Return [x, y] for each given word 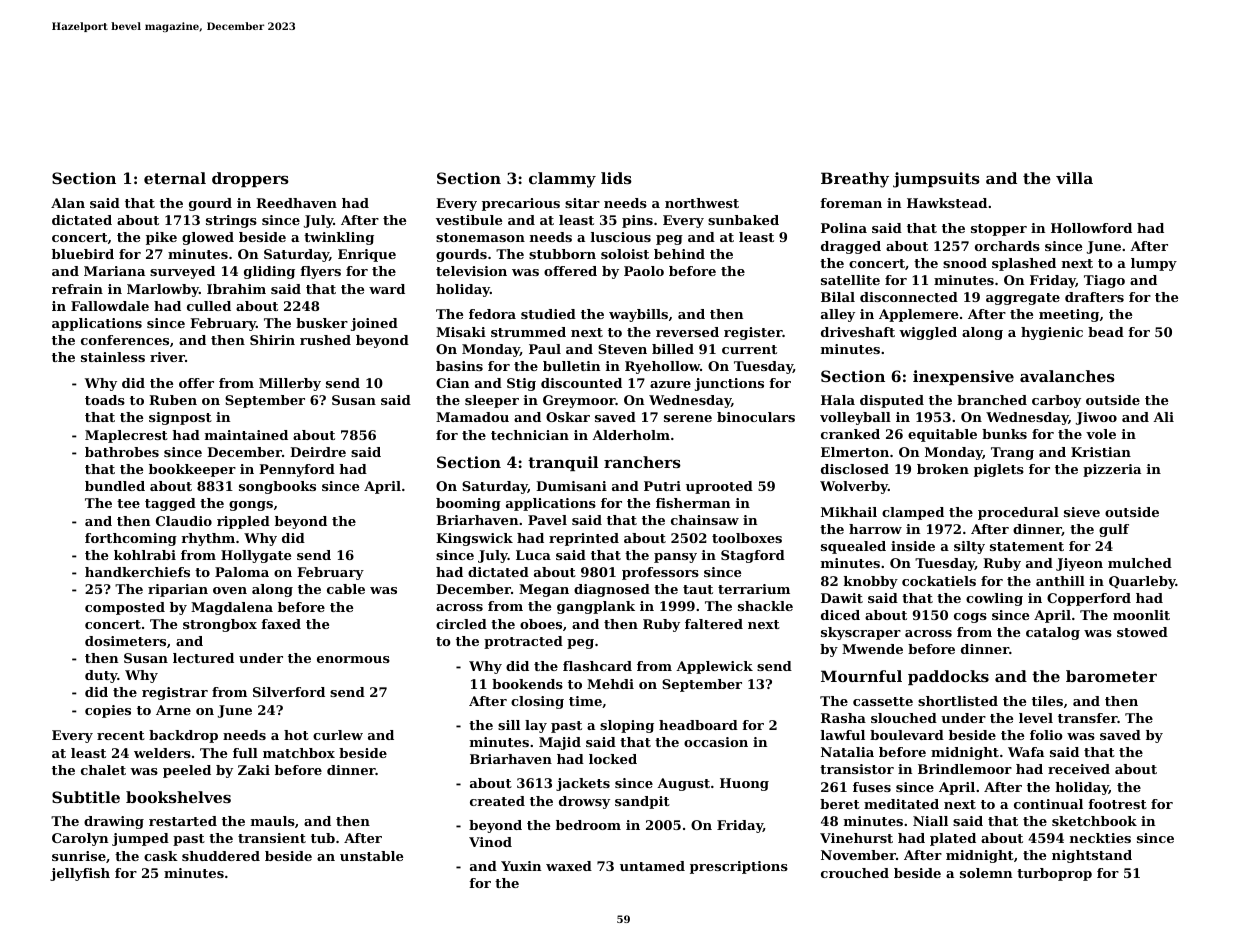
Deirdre [318, 452]
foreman [851, 203]
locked [613, 759]
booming [468, 504]
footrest [1117, 804]
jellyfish [80, 874]
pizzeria [1112, 470]
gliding [269, 272]
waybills [638, 315]
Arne [173, 710]
